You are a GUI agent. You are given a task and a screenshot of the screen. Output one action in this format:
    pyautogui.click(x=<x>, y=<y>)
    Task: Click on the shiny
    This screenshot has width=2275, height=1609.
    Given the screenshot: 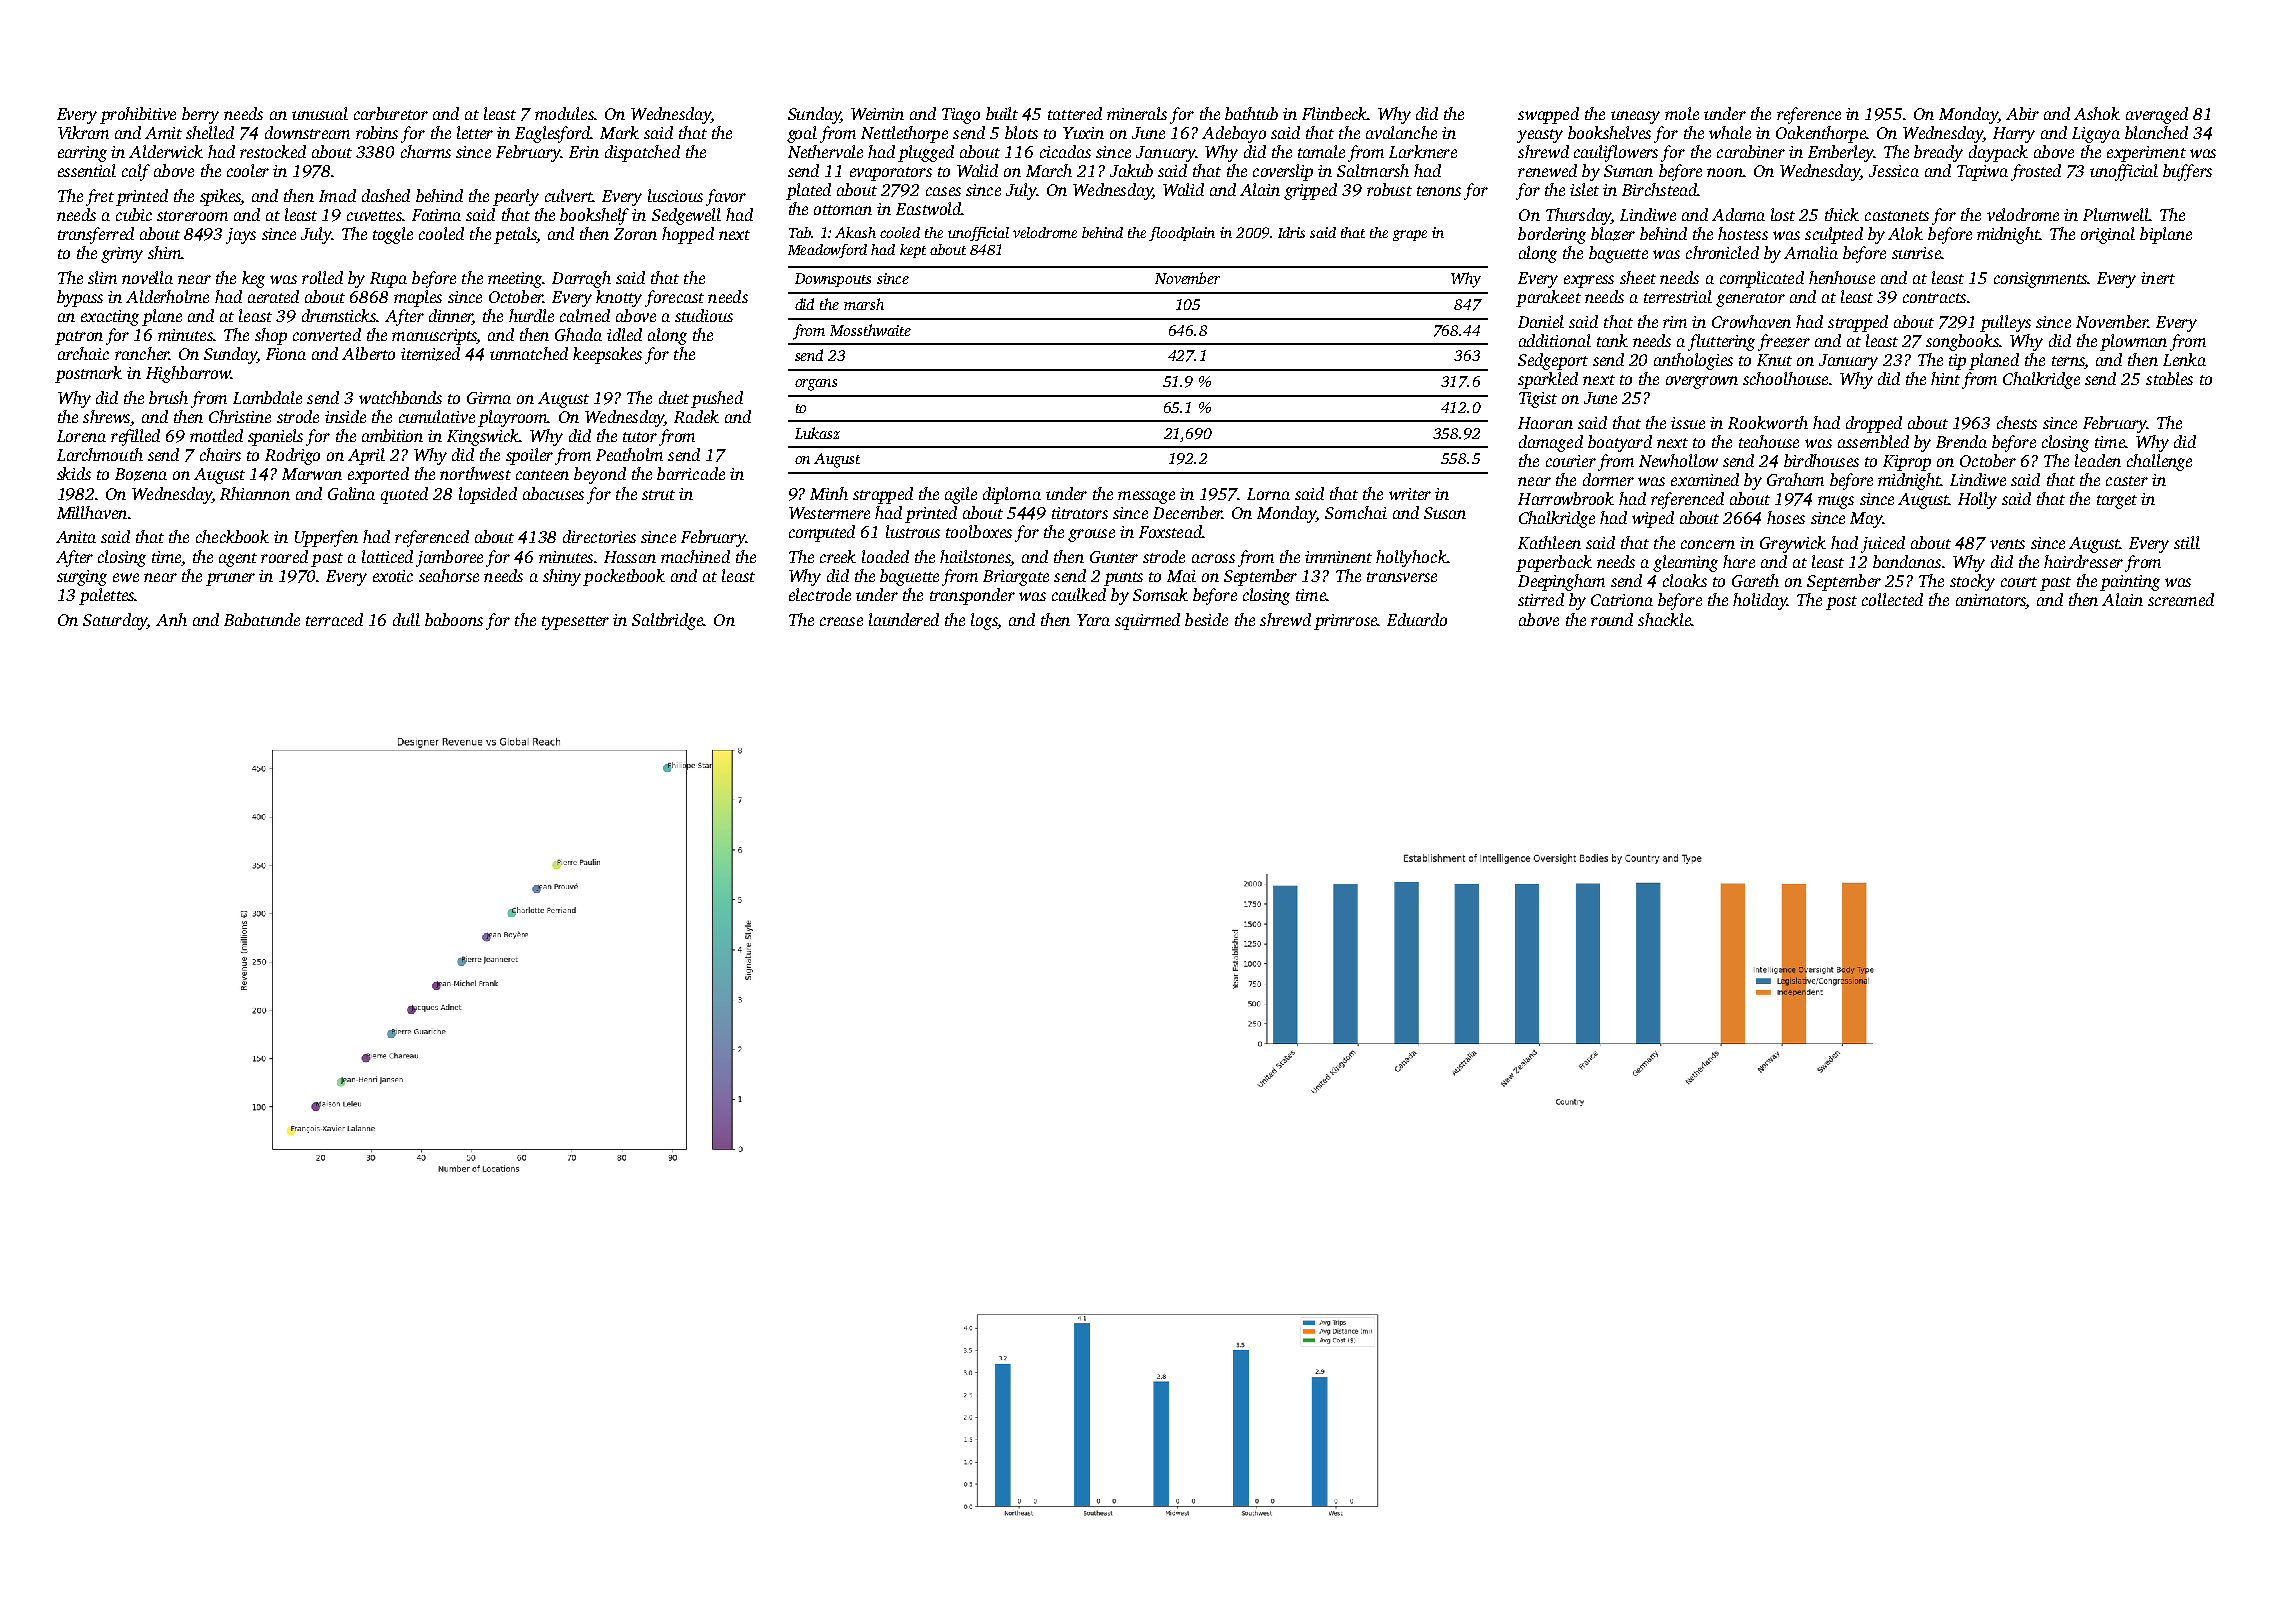 What is the action you would take?
    pyautogui.click(x=562, y=577)
